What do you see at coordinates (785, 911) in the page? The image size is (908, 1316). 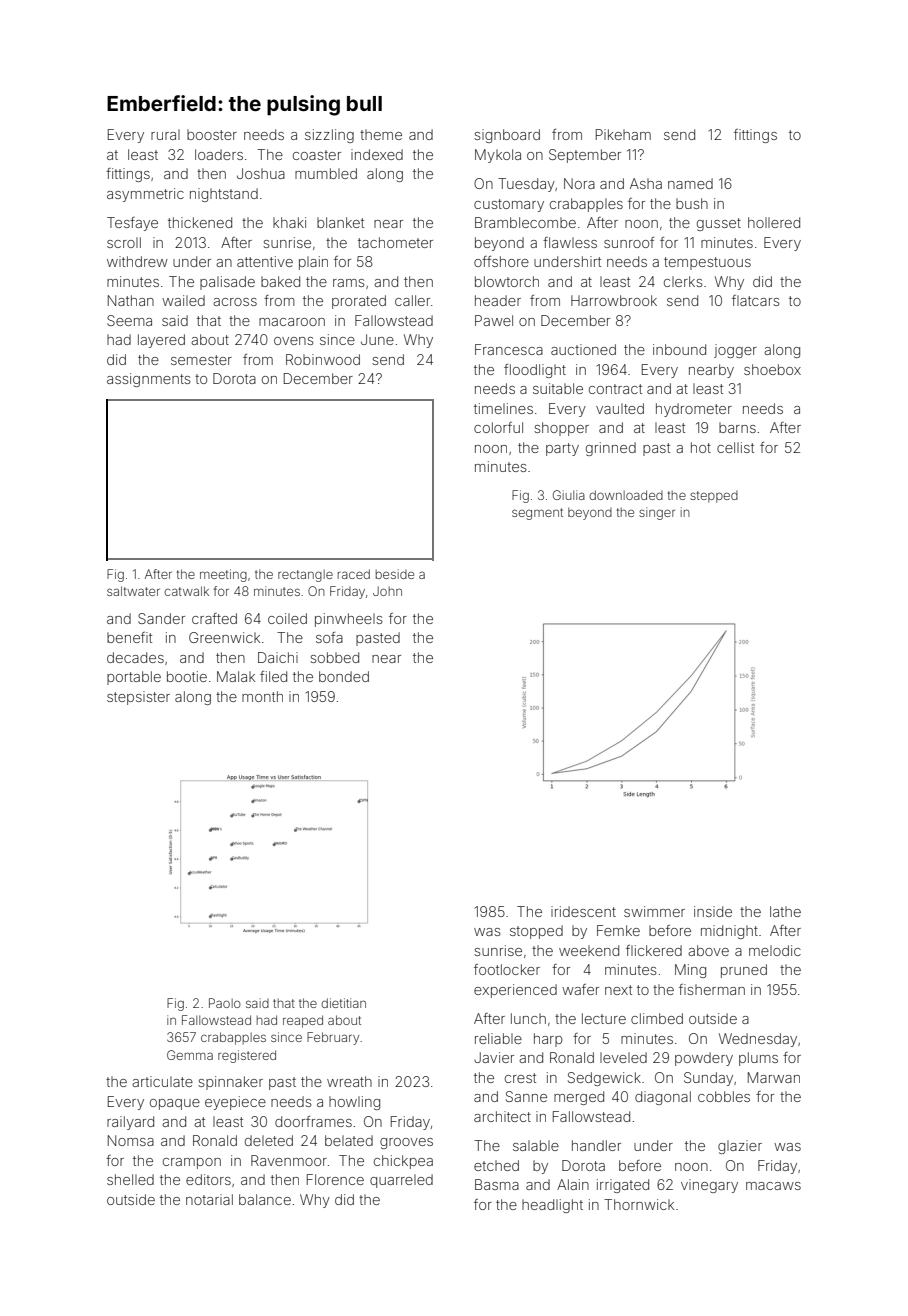 I see `lathe` at bounding box center [785, 911].
